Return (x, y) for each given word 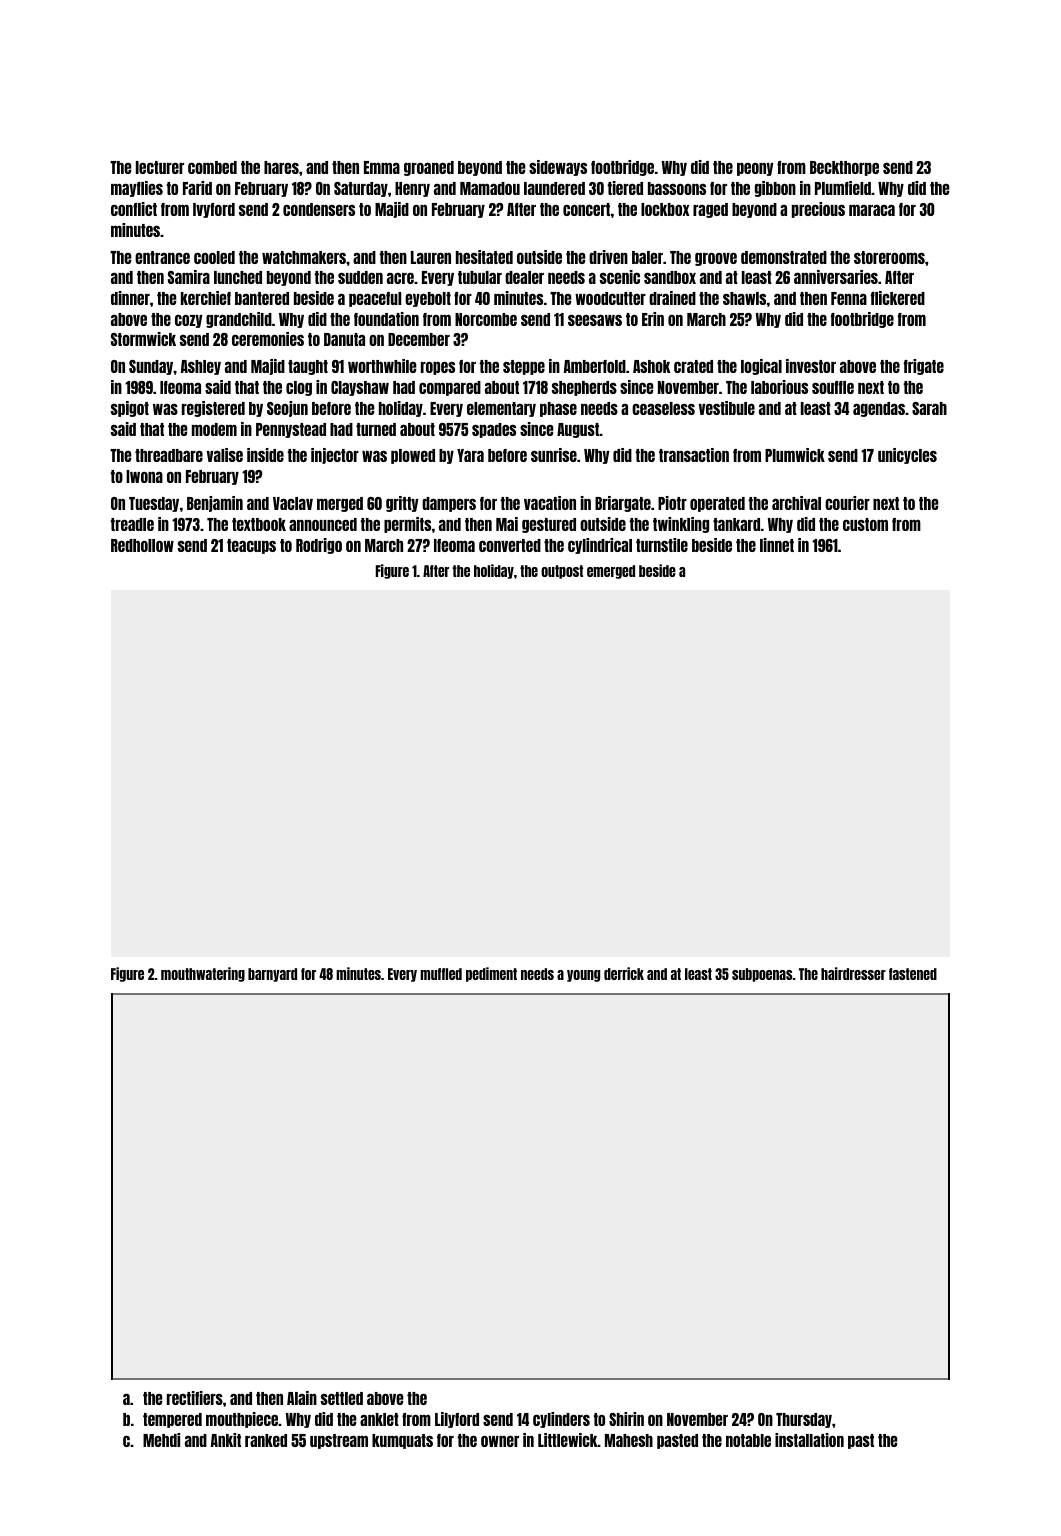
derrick (624, 973)
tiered (625, 188)
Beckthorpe (844, 168)
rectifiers (195, 1398)
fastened (913, 974)
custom (865, 524)
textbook (259, 524)
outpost (562, 572)
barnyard (272, 975)
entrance (162, 257)
